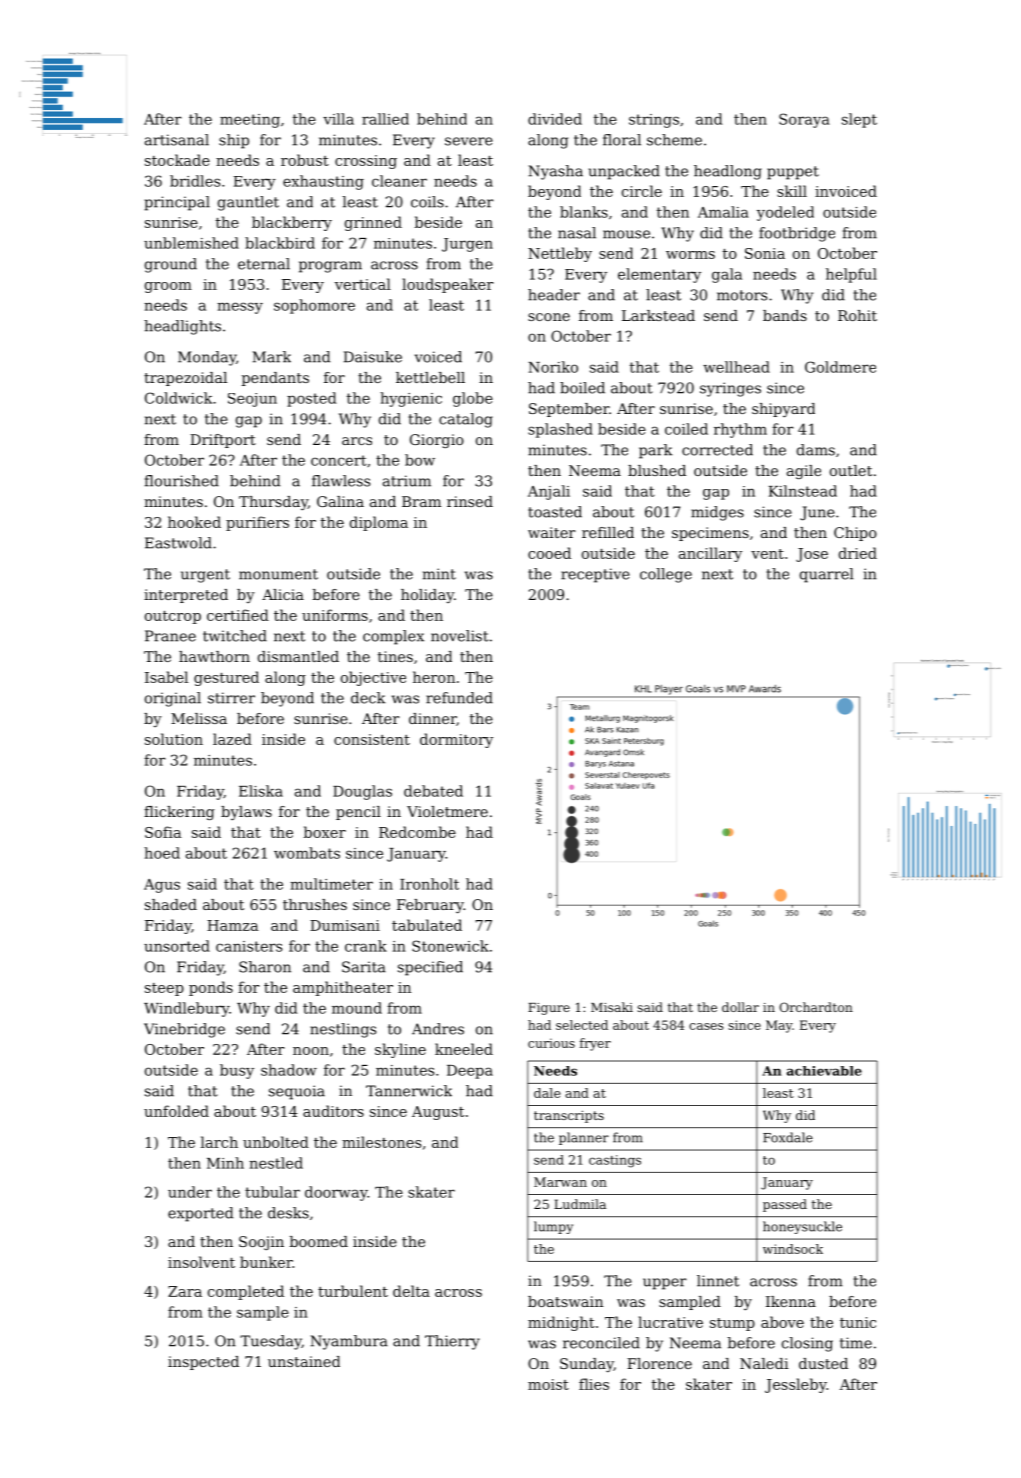  What do you see at coordinates (211, 988) in the image?
I see `ponds` at bounding box center [211, 988].
